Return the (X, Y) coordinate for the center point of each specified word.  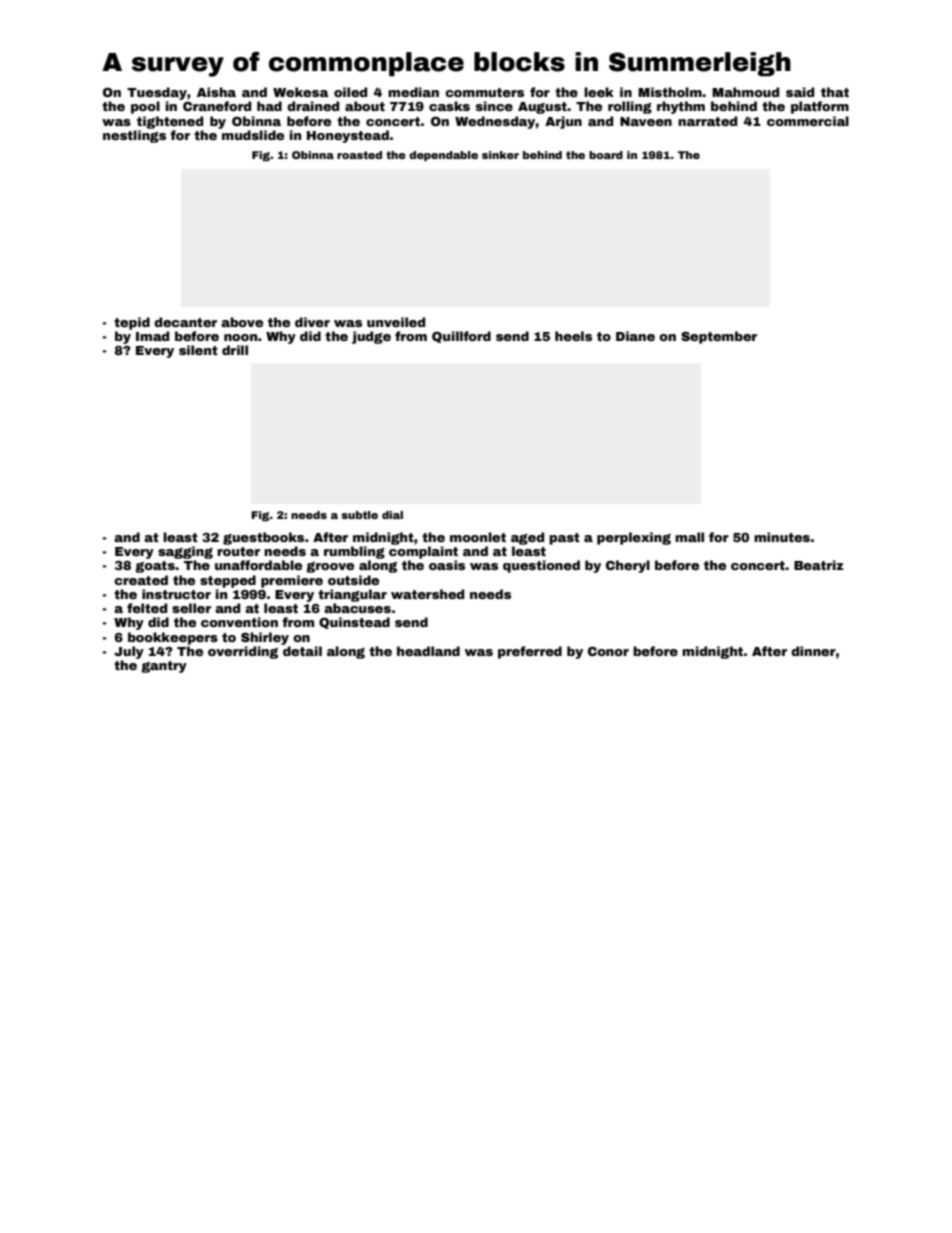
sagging (185, 552)
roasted (359, 155)
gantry (164, 667)
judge (371, 337)
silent (198, 350)
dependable (443, 156)
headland (428, 651)
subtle (359, 515)
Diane (635, 336)
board (606, 155)
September (719, 337)
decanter (185, 322)
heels (573, 336)
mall (689, 537)
